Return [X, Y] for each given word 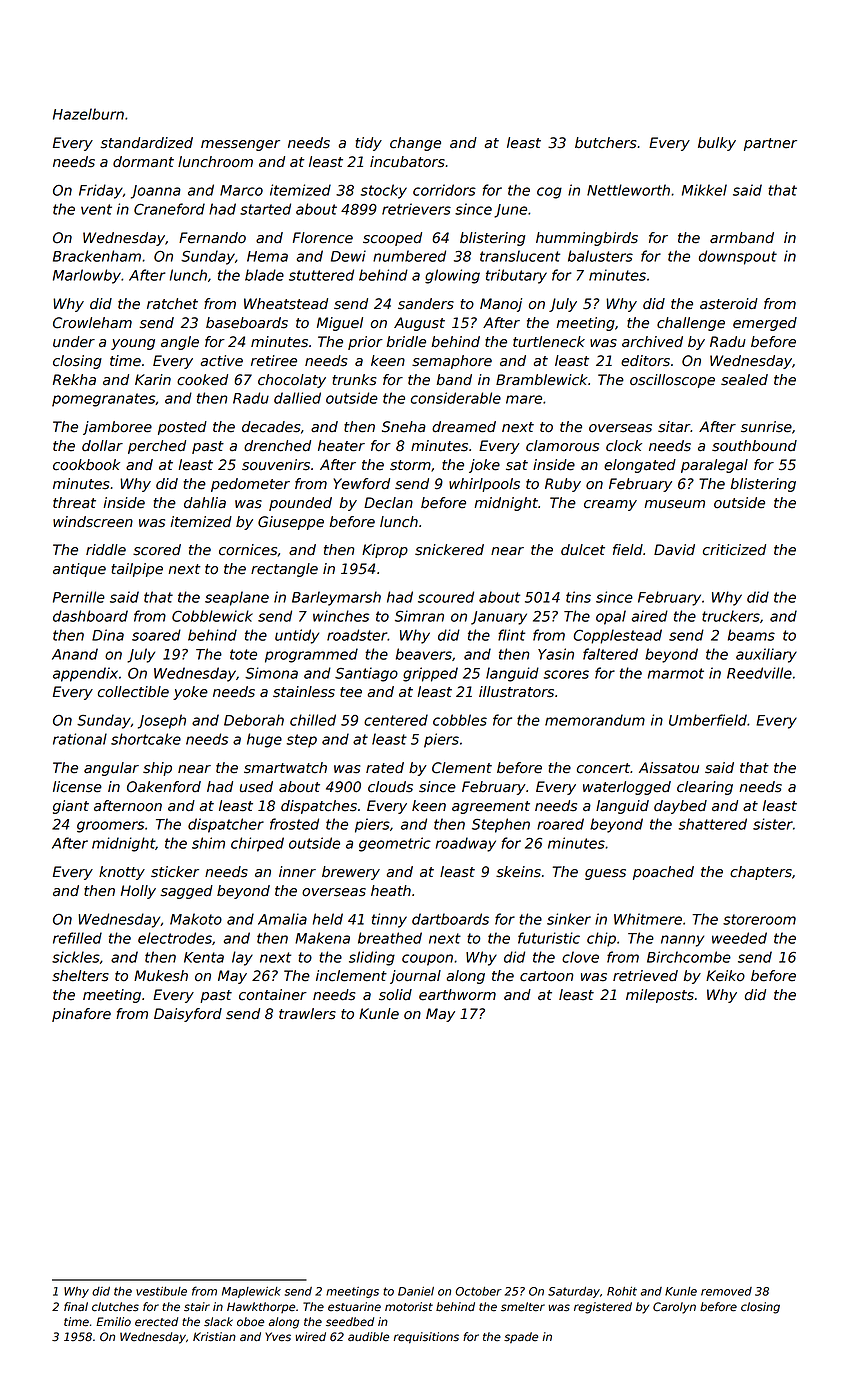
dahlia [205, 503]
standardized [146, 143]
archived [652, 342]
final [76, 1306]
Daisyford [188, 1015]
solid [395, 995]
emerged [765, 324]
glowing [452, 276]
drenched [277, 446]
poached [663, 873]
